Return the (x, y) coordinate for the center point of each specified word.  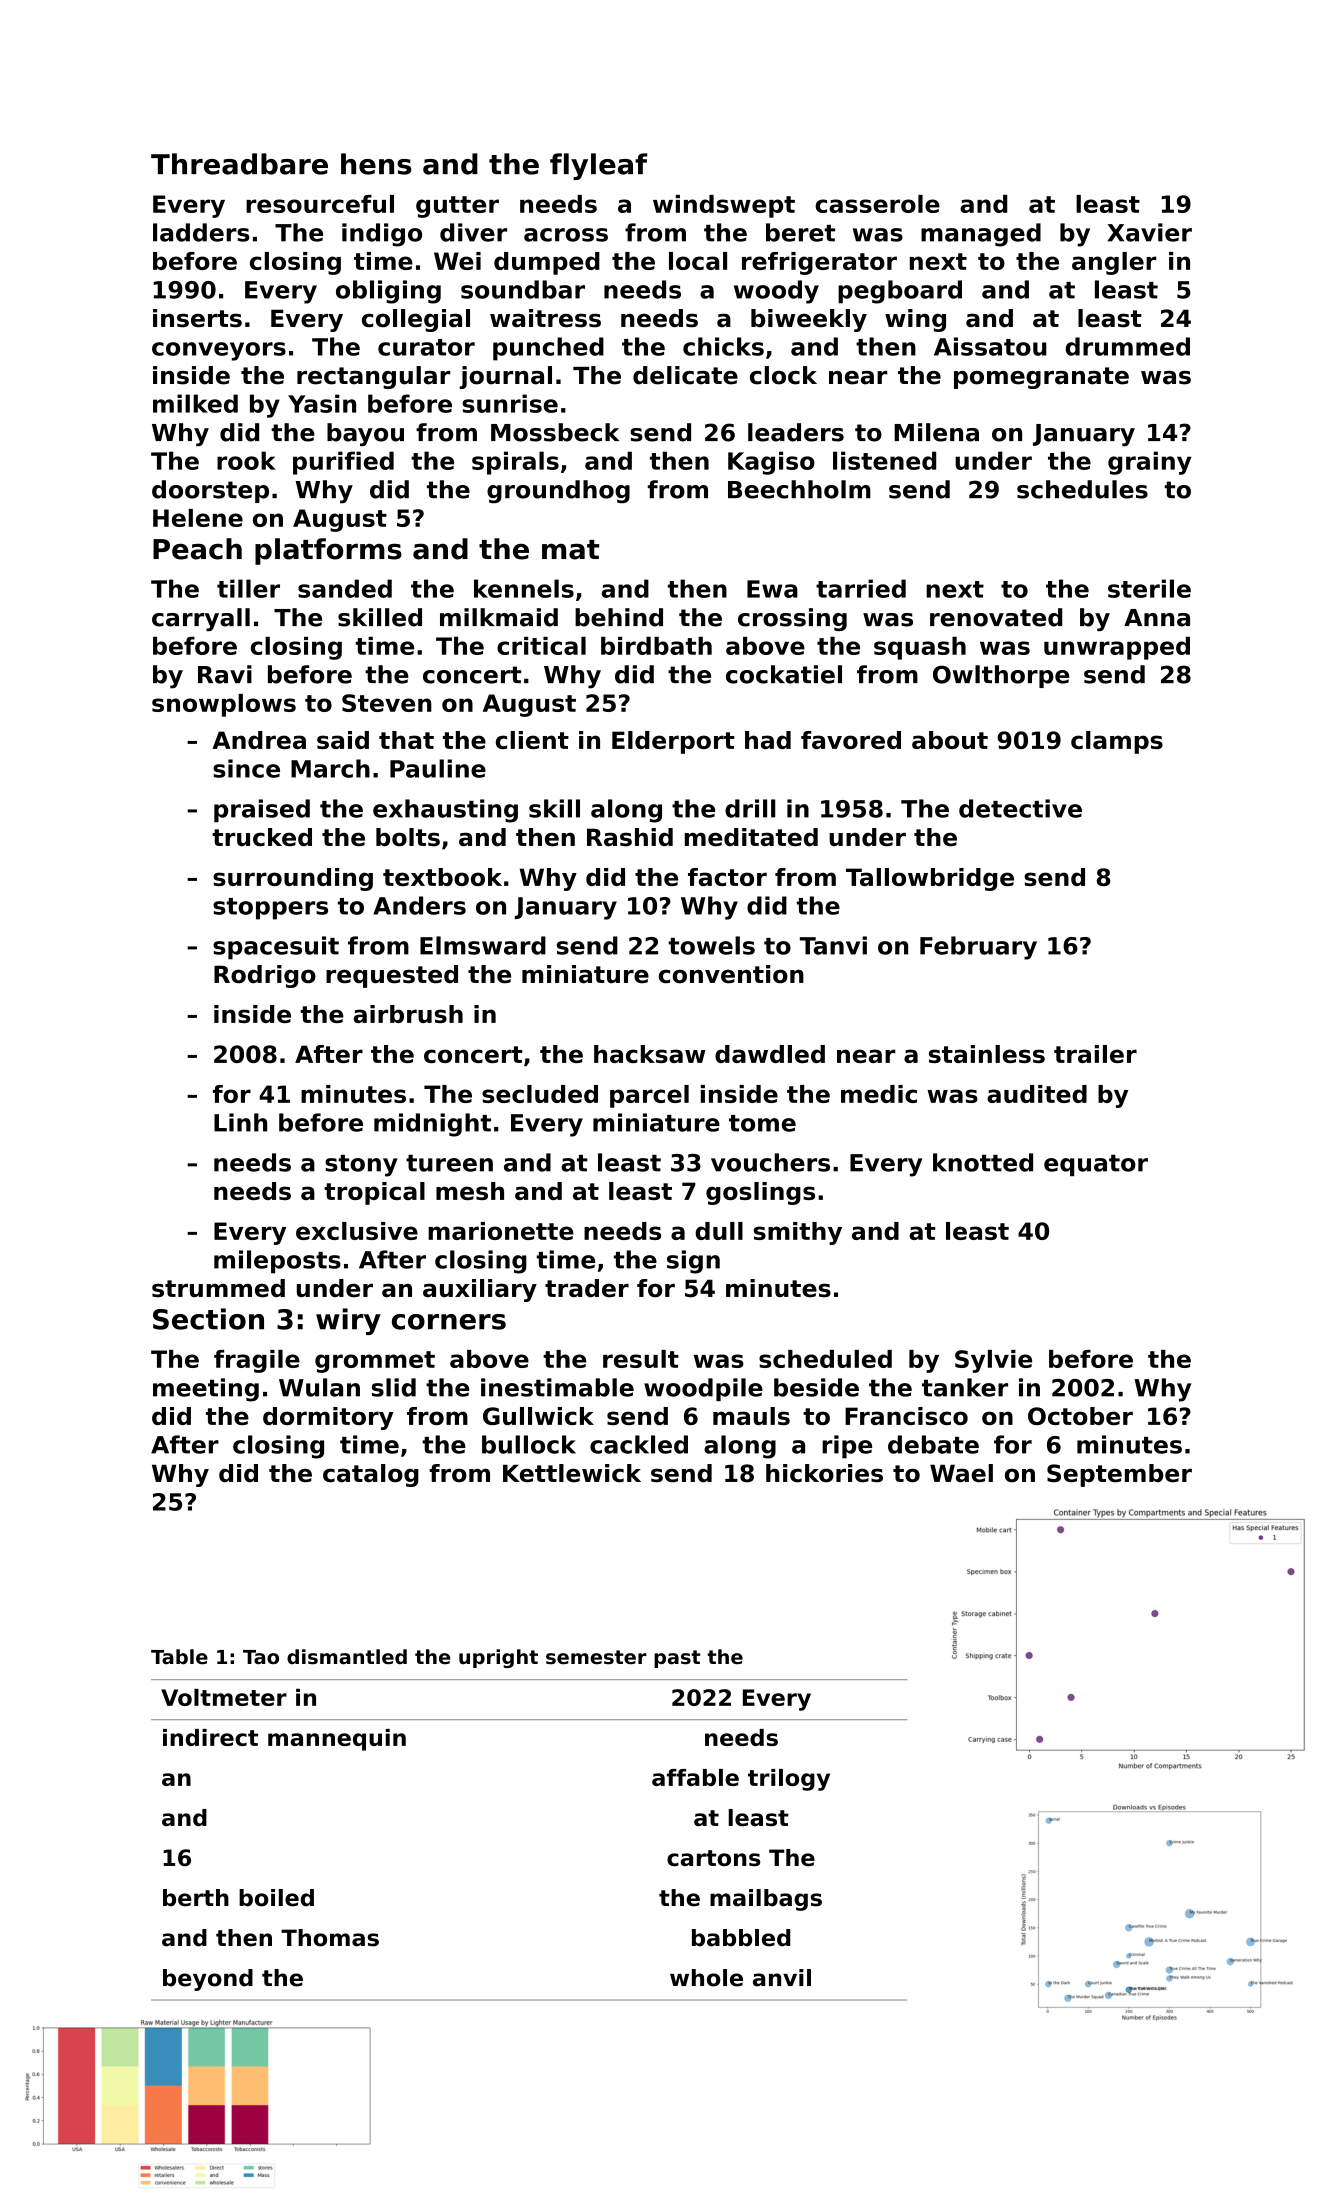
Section (208, 1319)
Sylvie (993, 1361)
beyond (208, 1980)
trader (587, 1288)
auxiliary (480, 1290)
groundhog (558, 492)
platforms (328, 551)
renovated (996, 617)
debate (933, 1444)
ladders (201, 232)
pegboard (900, 292)
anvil (782, 1978)
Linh (240, 1122)
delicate (685, 375)
